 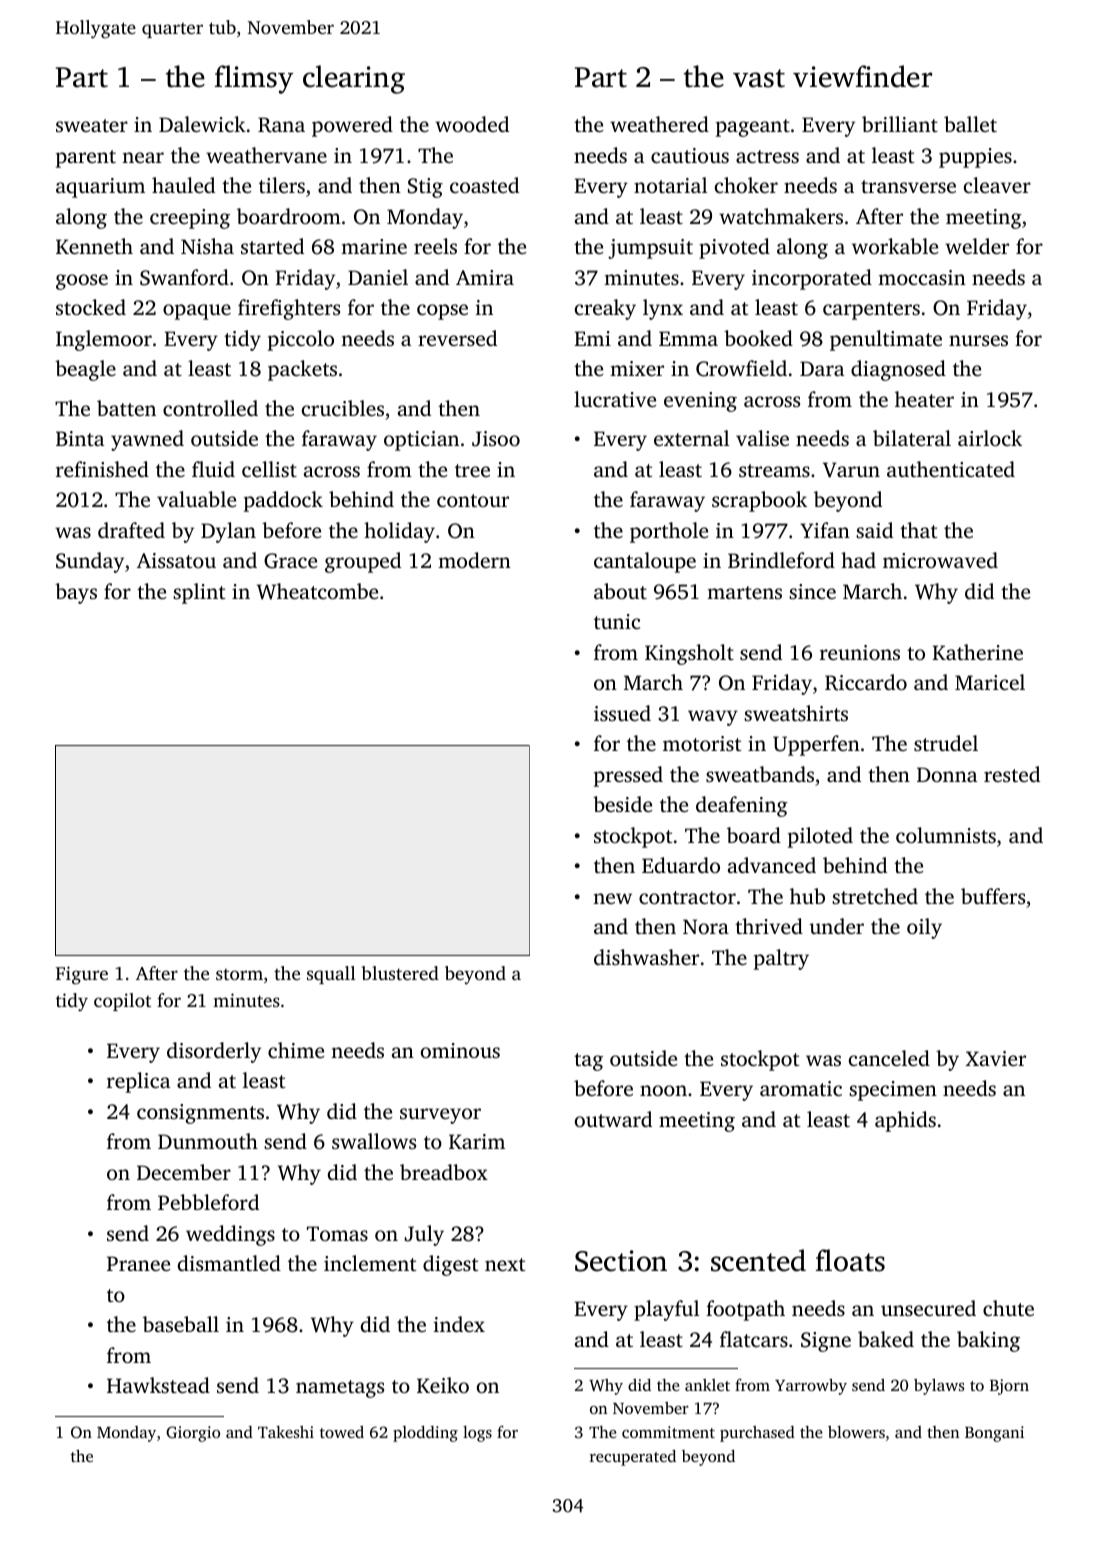 What do you see at coordinates (76, 593) in the screenshot?
I see `bays` at bounding box center [76, 593].
